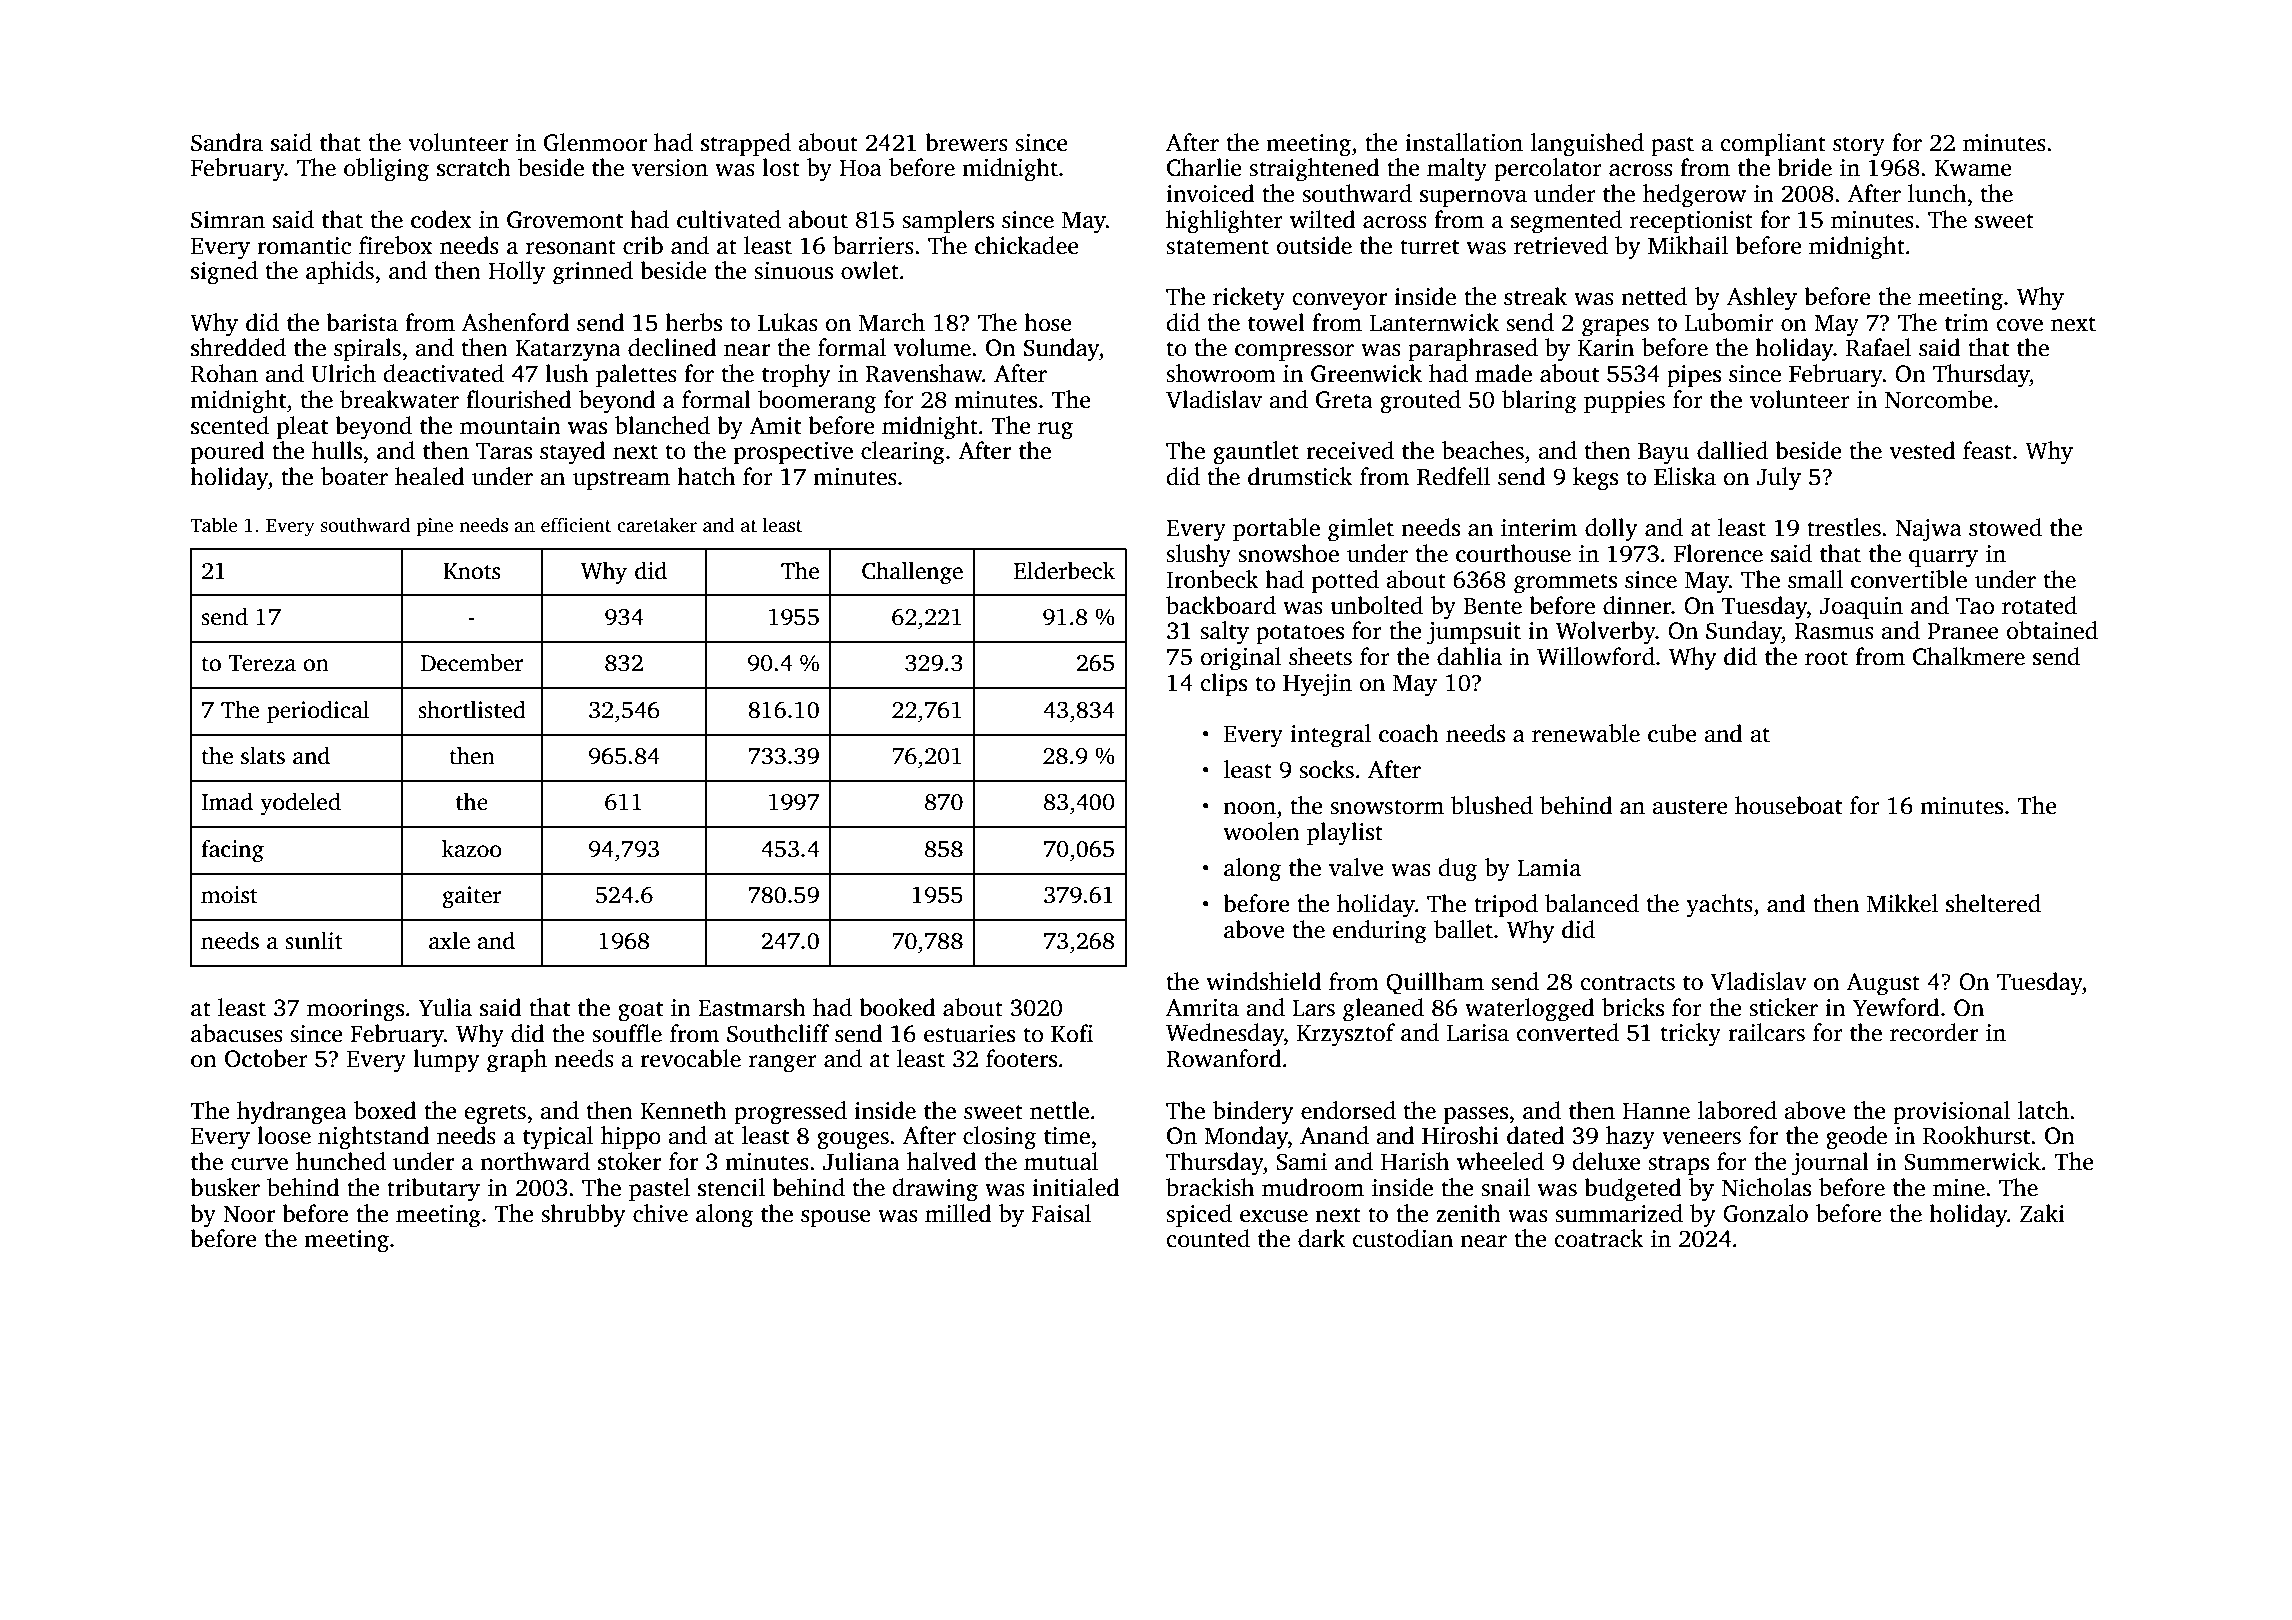  What do you see at coordinates (595, 142) in the screenshot?
I see `Glenmoor` at bounding box center [595, 142].
